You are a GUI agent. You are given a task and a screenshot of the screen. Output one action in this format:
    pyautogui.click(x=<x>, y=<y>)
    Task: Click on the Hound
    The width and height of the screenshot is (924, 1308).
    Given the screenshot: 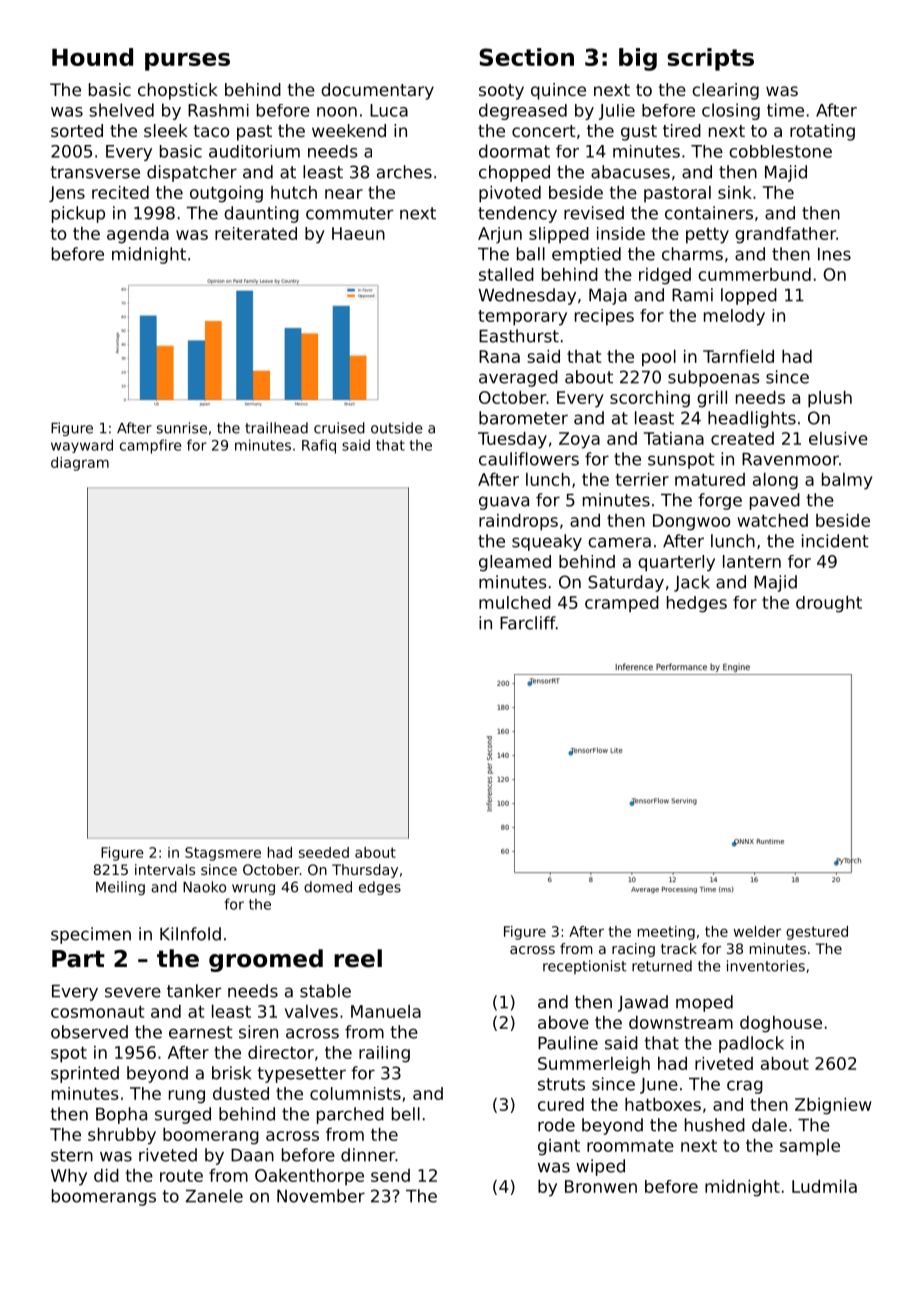 What is the action you would take?
    pyautogui.click(x=92, y=57)
